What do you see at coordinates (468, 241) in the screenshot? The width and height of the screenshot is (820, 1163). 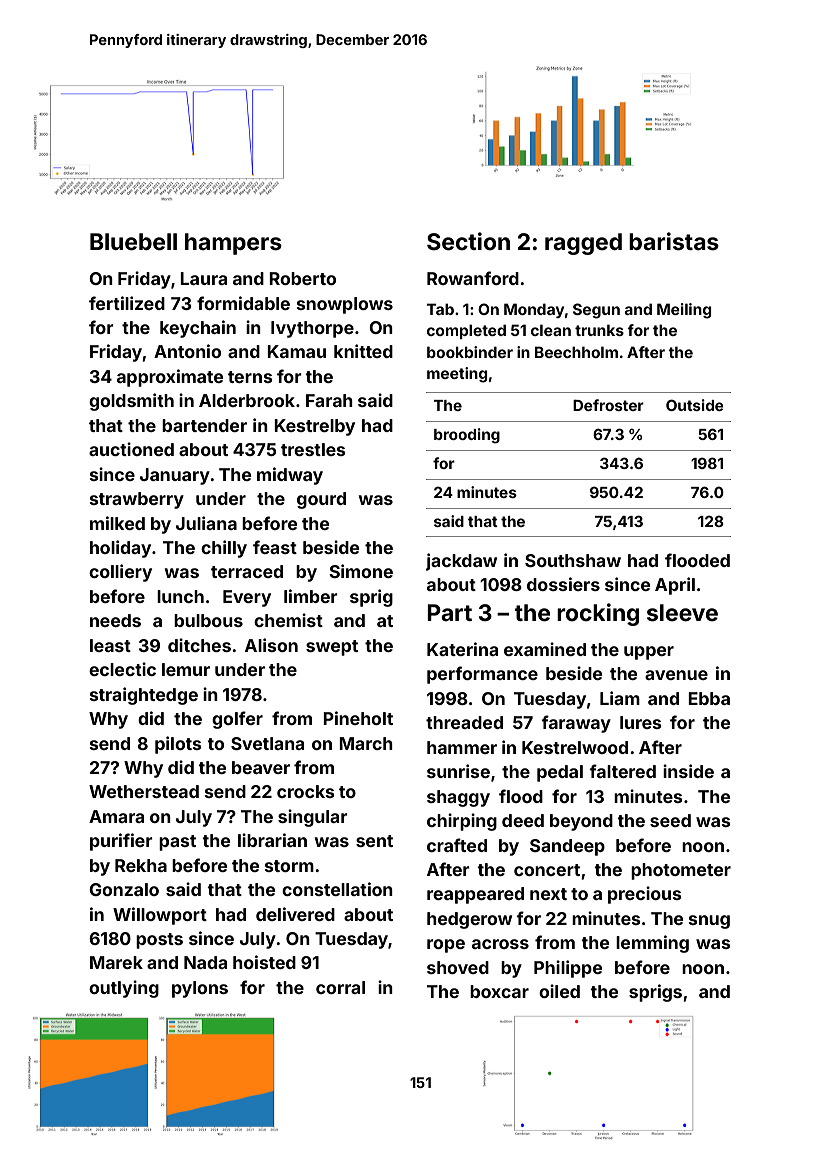 I see `Section` at bounding box center [468, 241].
